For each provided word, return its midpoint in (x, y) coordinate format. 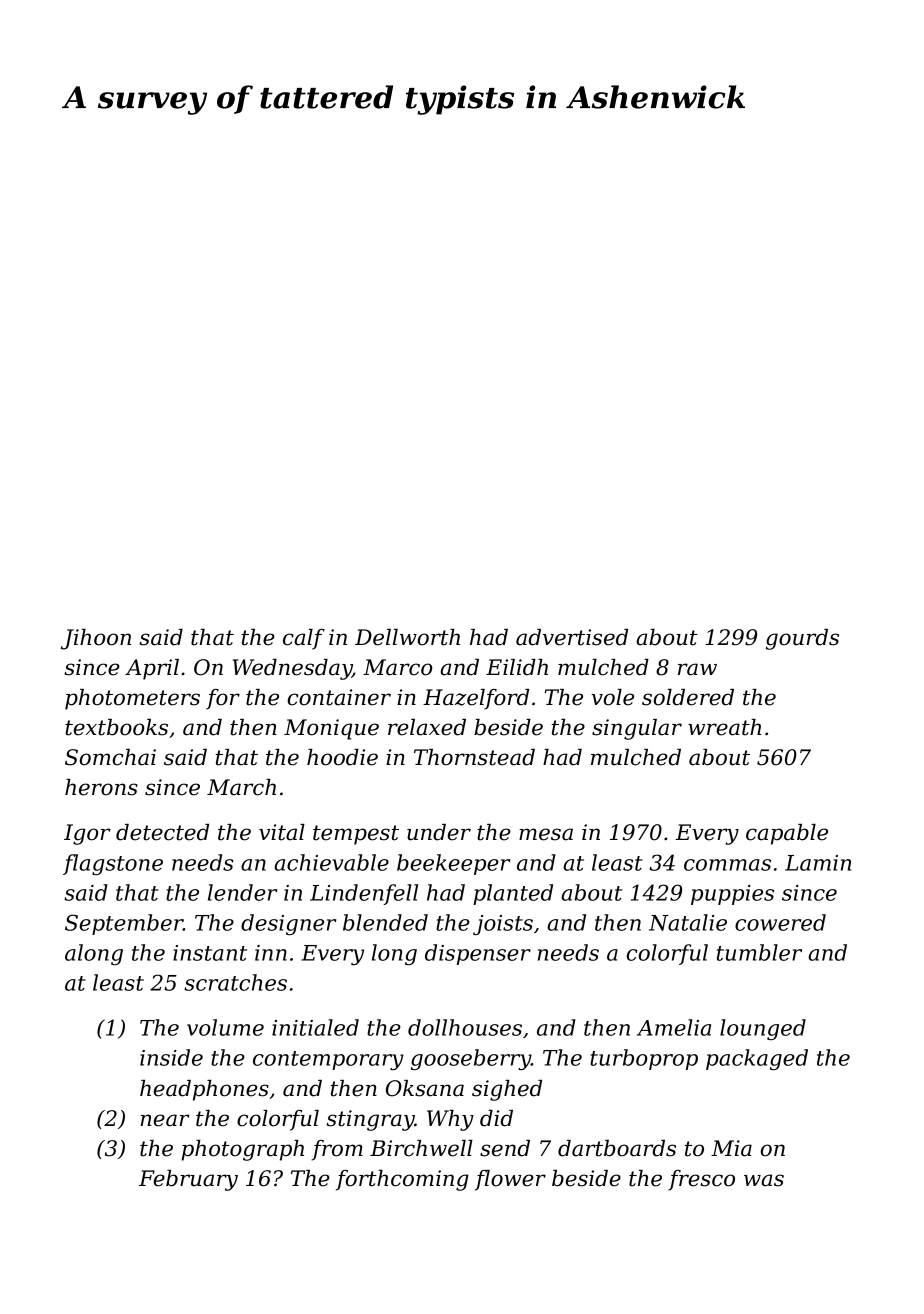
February (188, 1180)
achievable (331, 862)
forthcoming (402, 1180)
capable (787, 834)
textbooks (116, 727)
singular (637, 729)
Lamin (818, 863)
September (124, 924)
